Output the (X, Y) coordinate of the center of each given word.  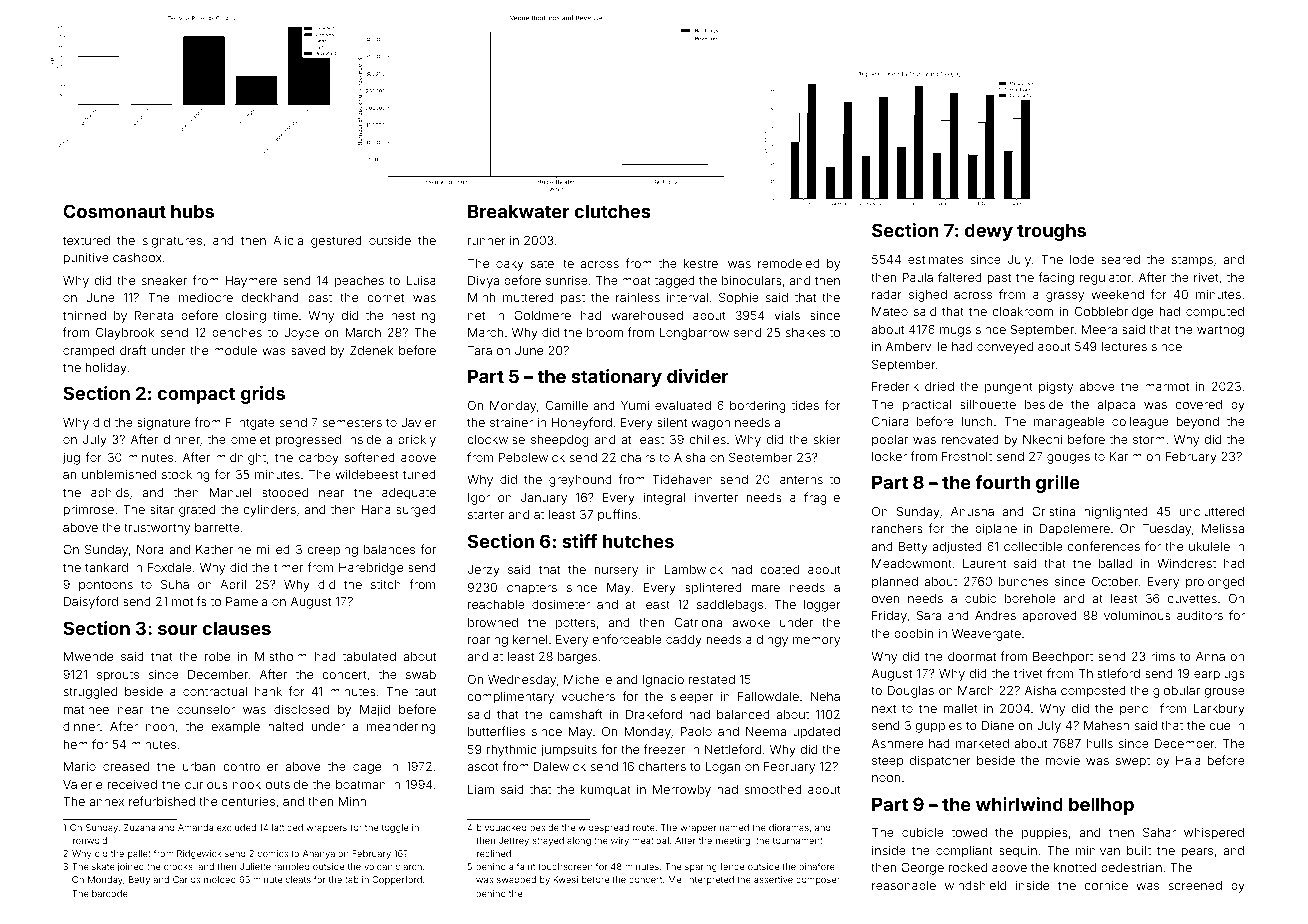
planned (895, 583)
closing (245, 317)
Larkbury (1219, 710)
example (235, 728)
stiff (579, 541)
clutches (613, 211)
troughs (1051, 232)
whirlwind (1019, 804)
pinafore (817, 867)
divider (698, 376)
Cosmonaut (114, 211)
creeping (332, 551)
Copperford (397, 880)
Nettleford (733, 749)
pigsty (1056, 388)
